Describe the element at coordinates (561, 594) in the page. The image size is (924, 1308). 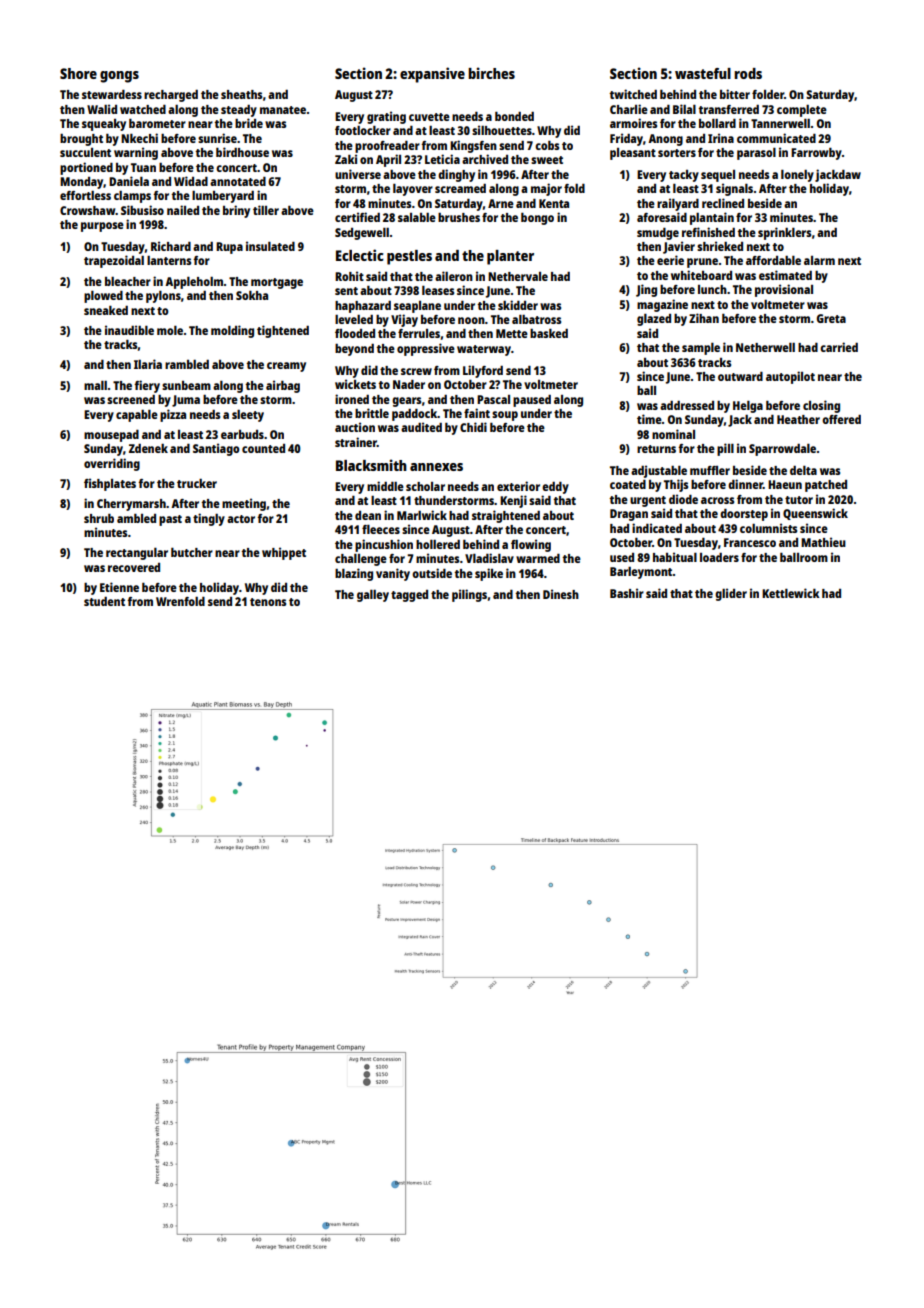
I see `Dinesh` at that location.
